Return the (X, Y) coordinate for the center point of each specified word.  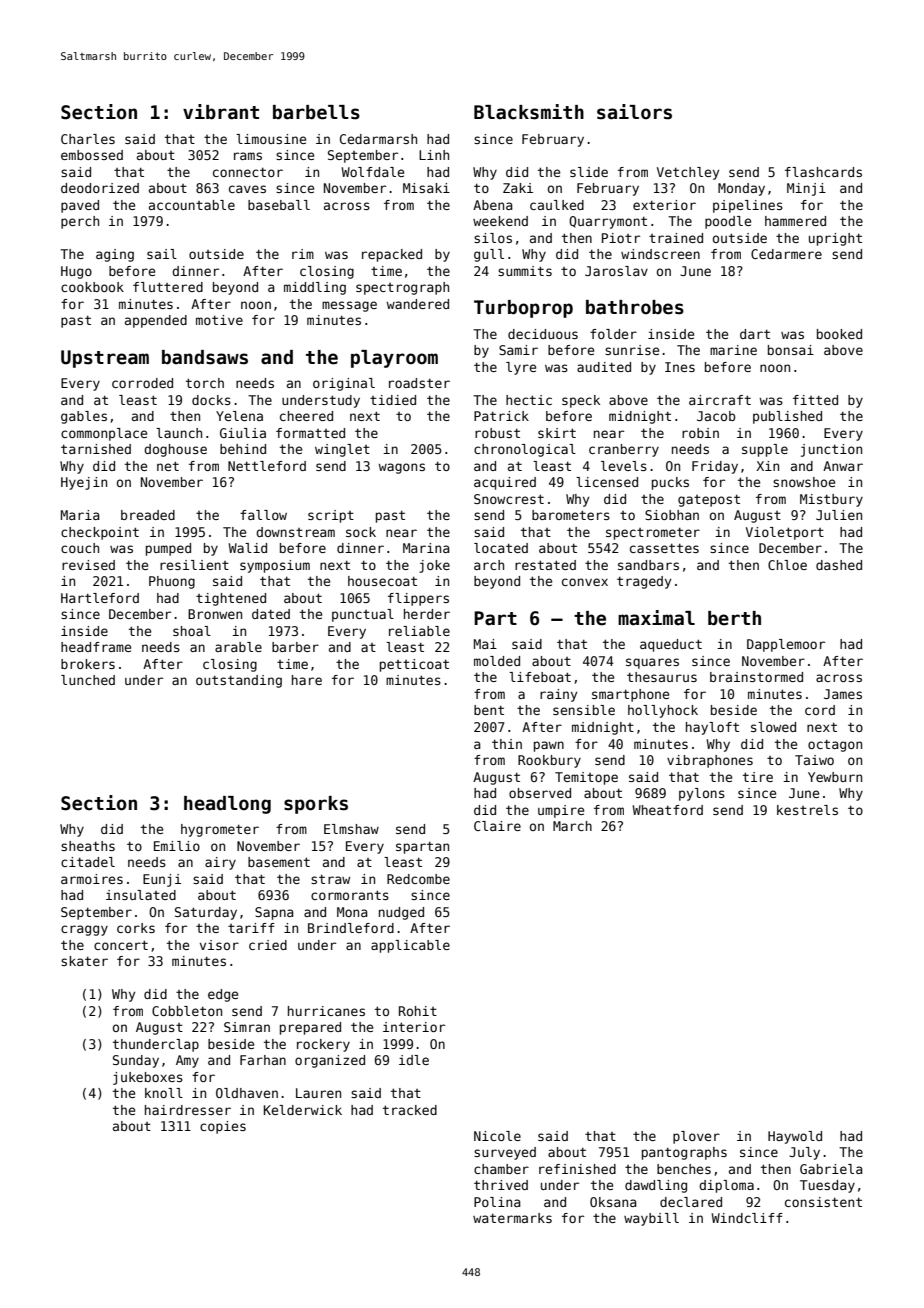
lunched (88, 680)
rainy (558, 695)
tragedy (644, 582)
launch (179, 433)
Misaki (426, 188)
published (787, 417)
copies (223, 1127)
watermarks (512, 1218)
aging (115, 255)
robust (497, 433)
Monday (741, 189)
